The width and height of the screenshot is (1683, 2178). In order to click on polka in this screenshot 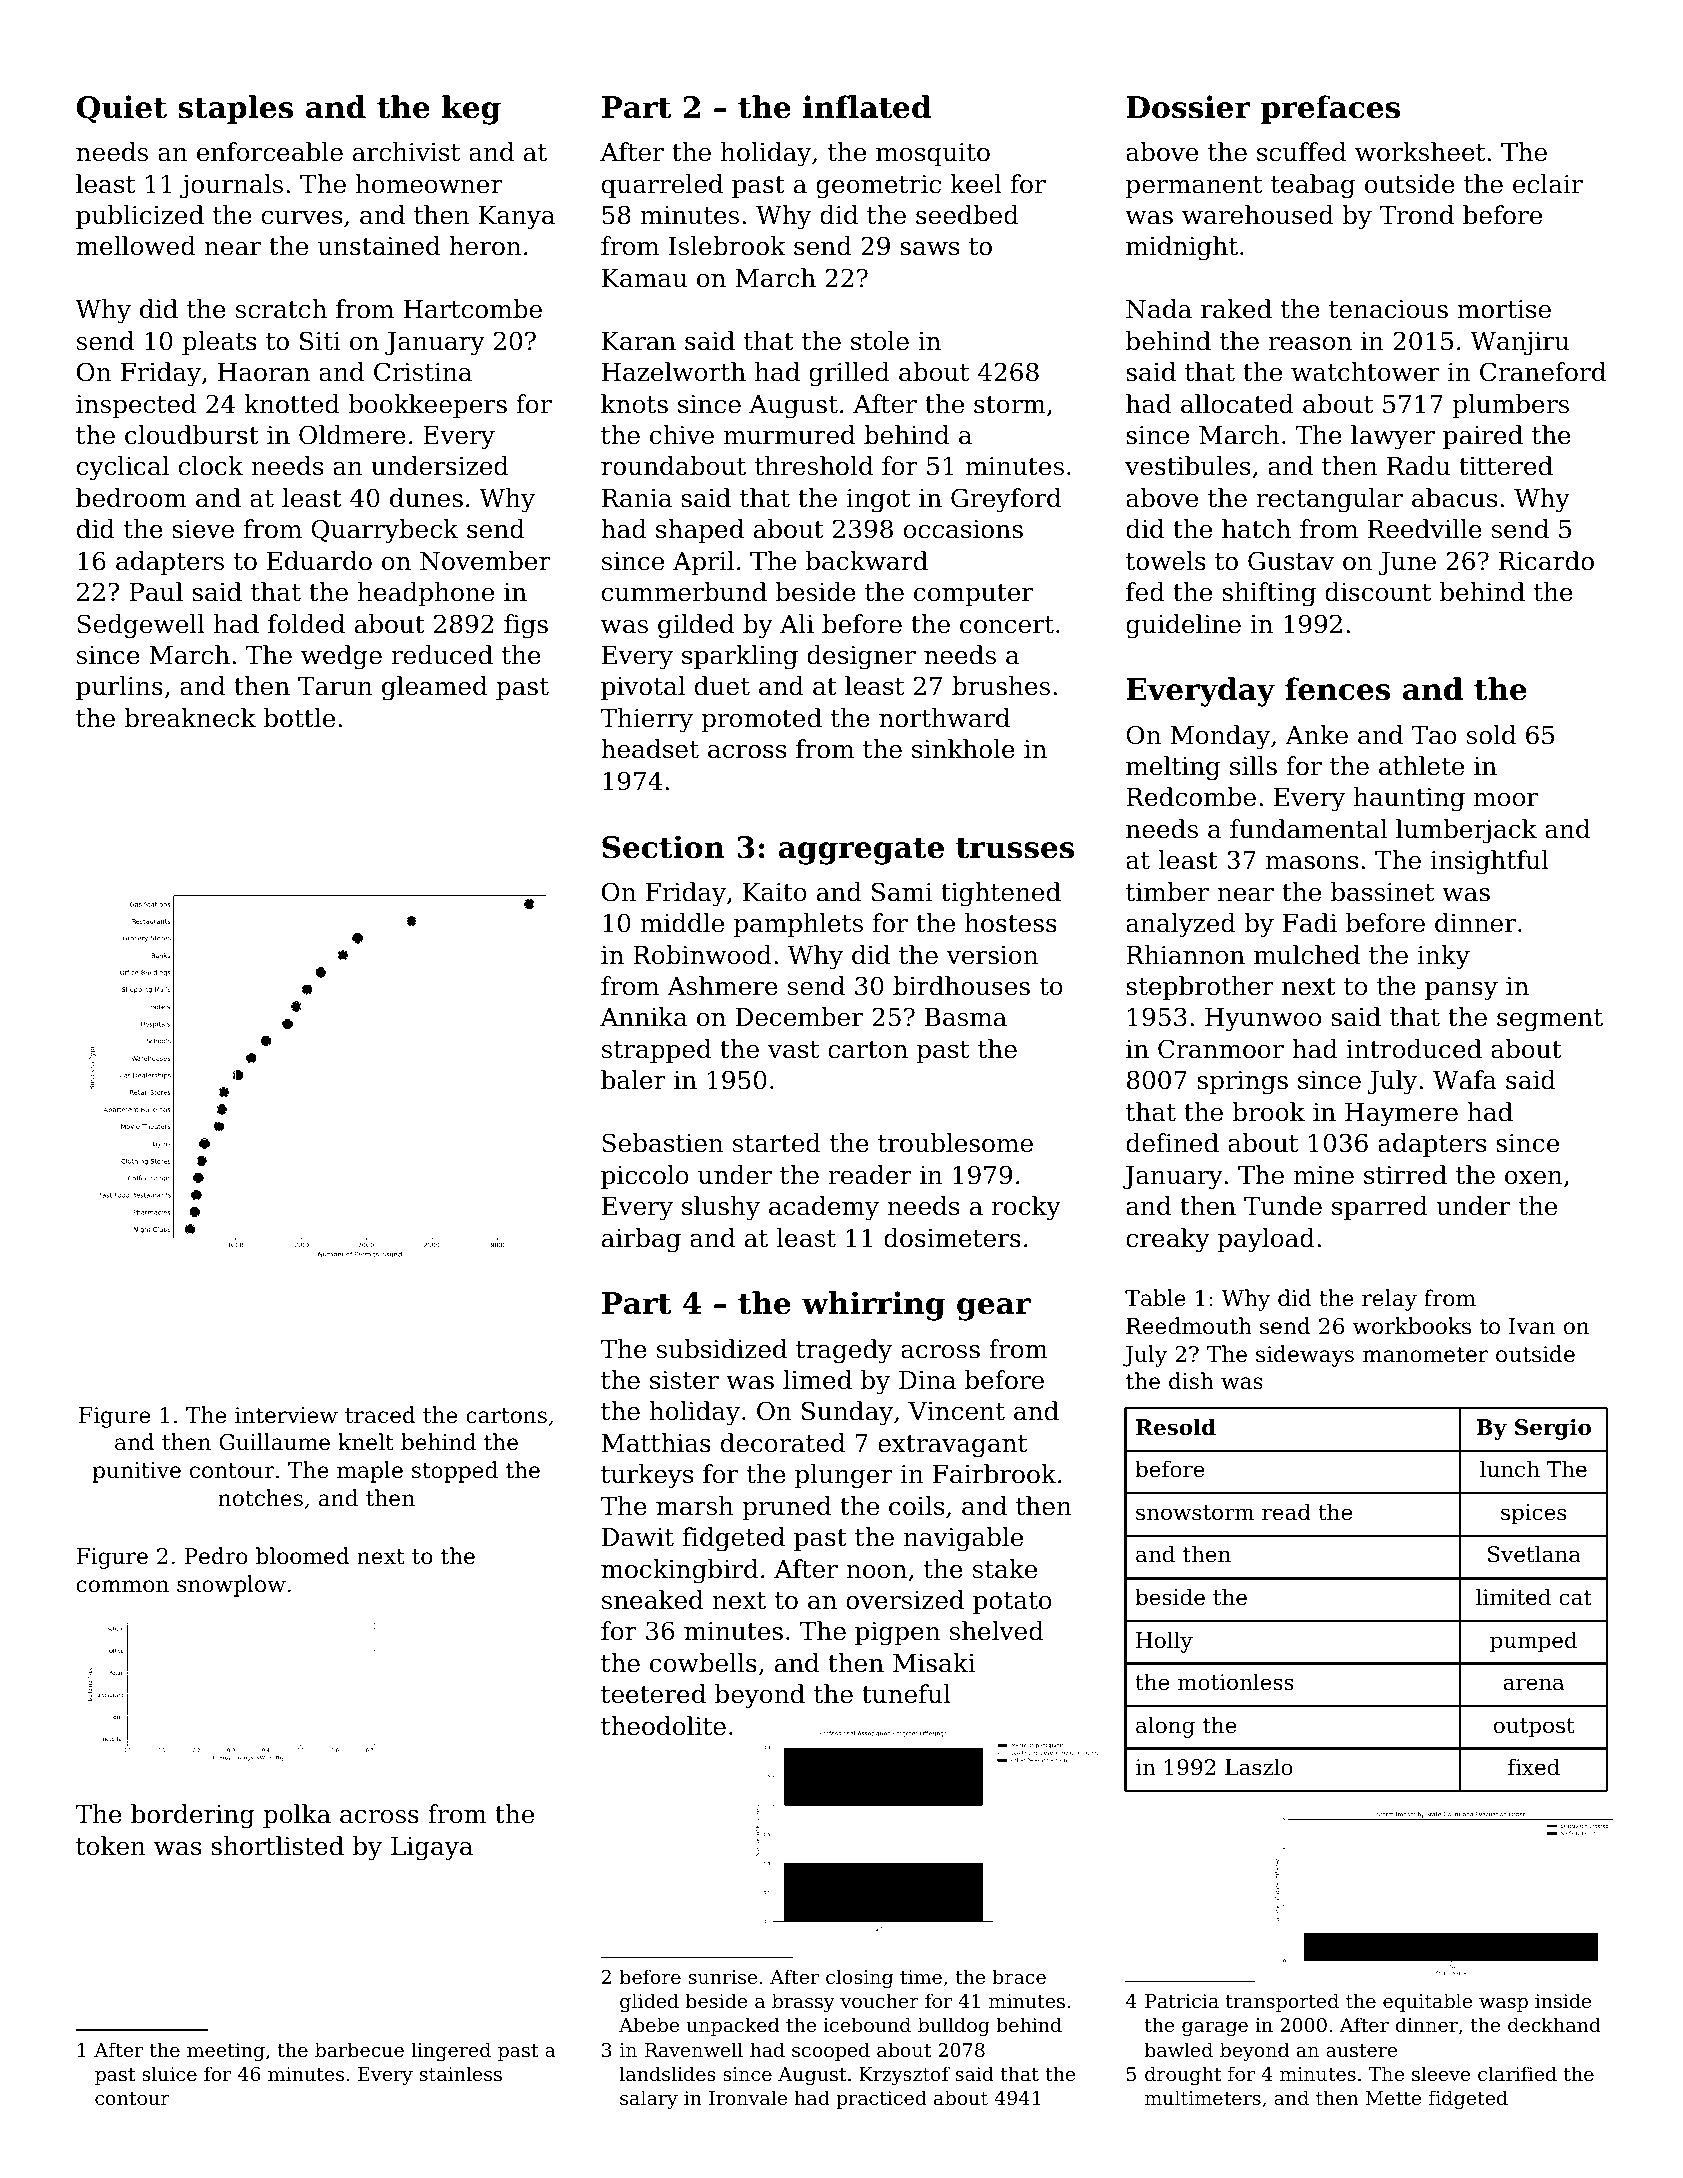, I will do `click(297, 1816)`.
